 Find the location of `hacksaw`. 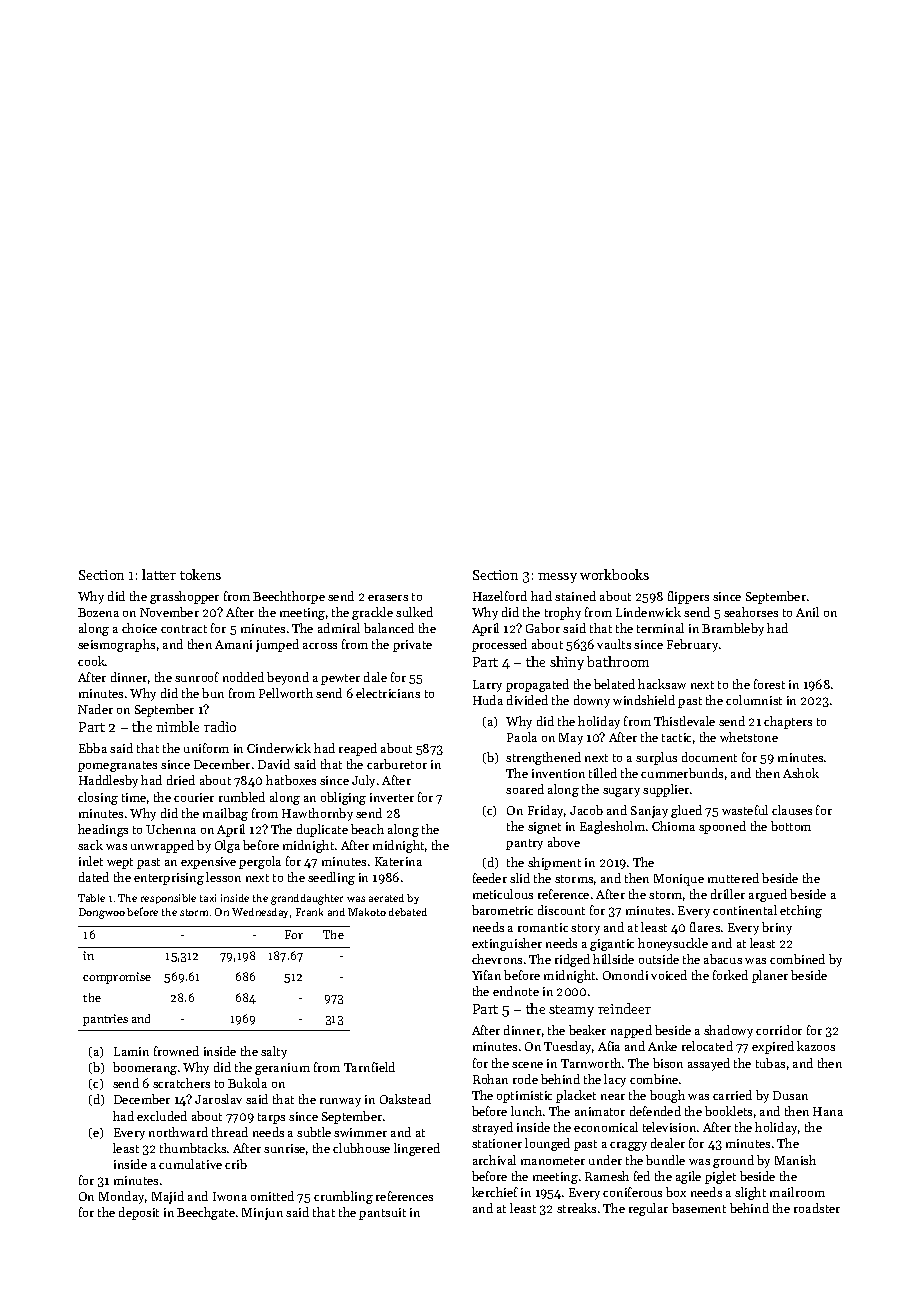

hacksaw is located at coordinates (662, 684).
